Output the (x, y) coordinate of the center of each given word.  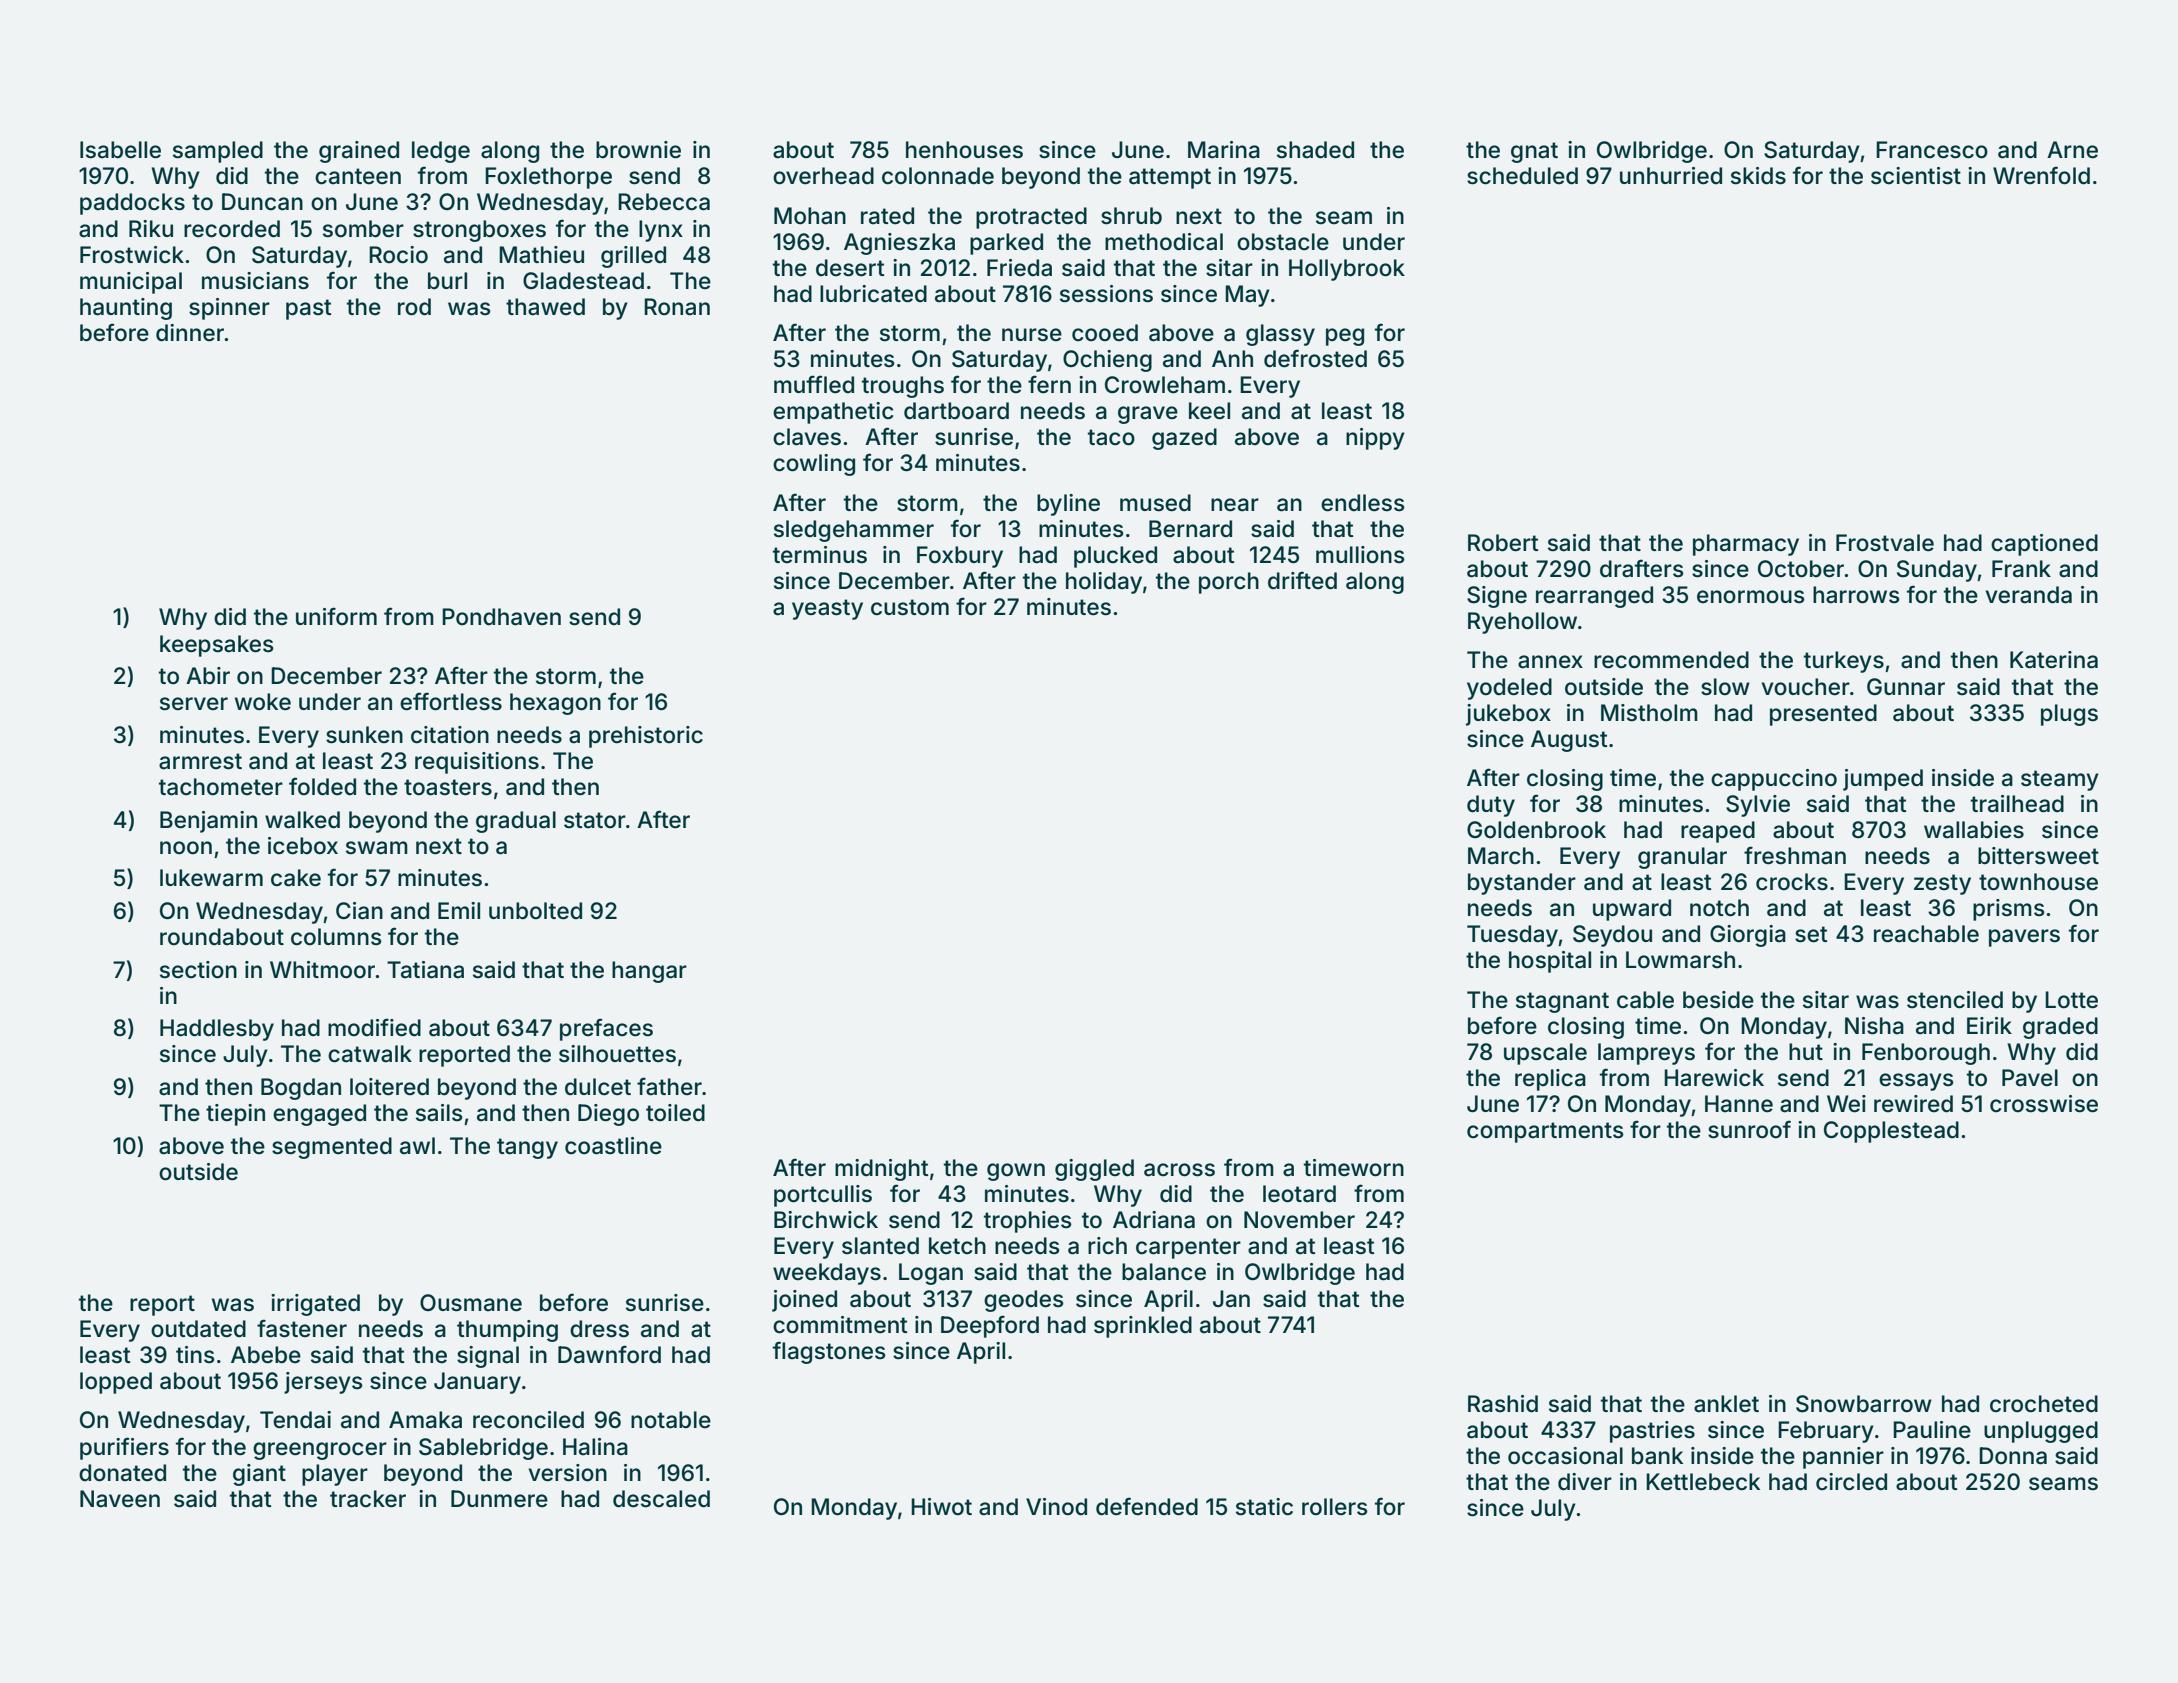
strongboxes (479, 231)
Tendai (295, 1420)
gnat (1534, 152)
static (1264, 1507)
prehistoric (646, 737)
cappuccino (1774, 780)
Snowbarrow (1864, 1404)
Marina (1224, 150)
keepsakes (217, 646)
